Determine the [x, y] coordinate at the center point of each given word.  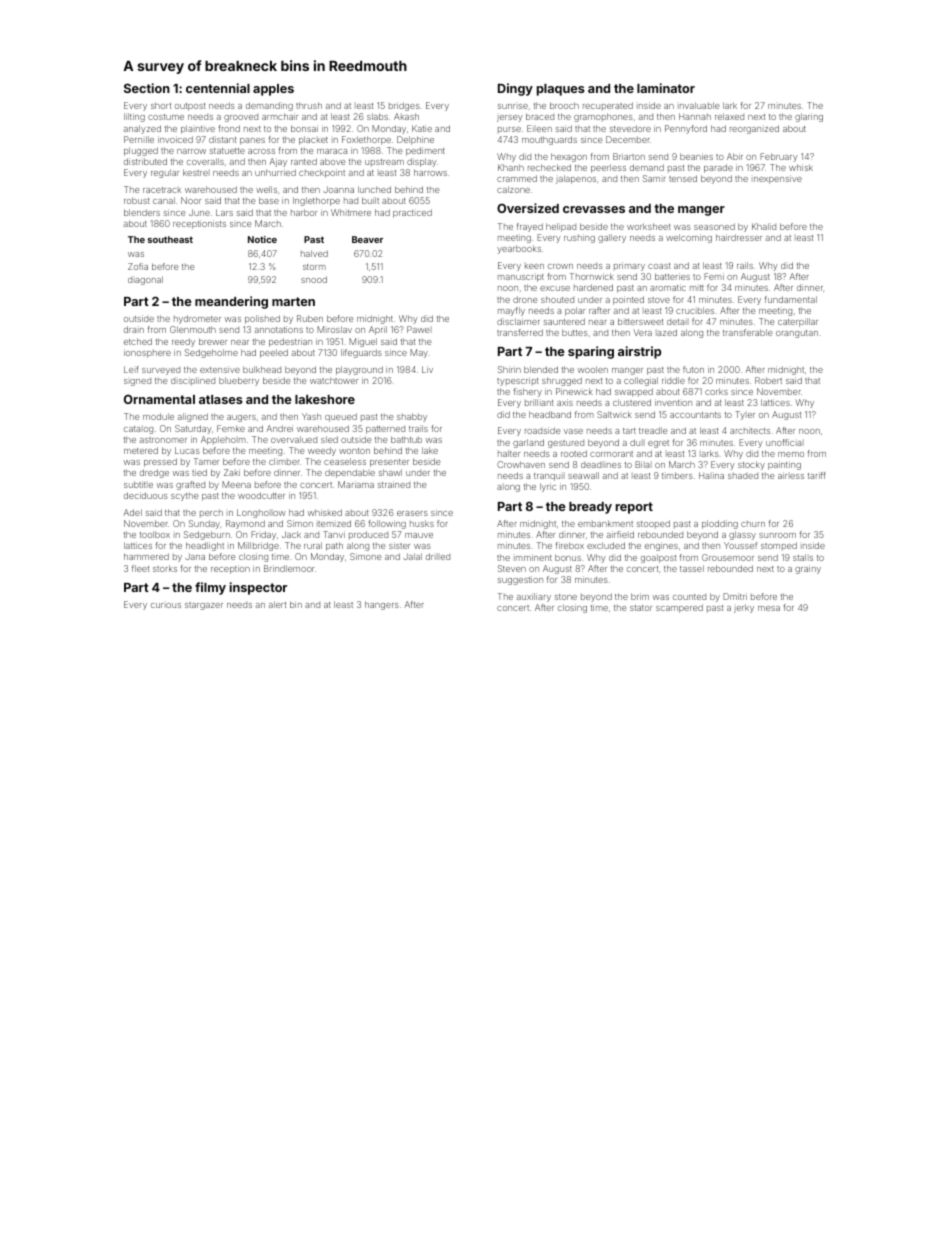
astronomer [163, 440]
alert [277, 604]
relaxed [729, 116]
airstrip [639, 352]
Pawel [419, 329]
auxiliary [534, 597]
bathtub [406, 439]
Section [147, 88]
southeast [170, 239]
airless [791, 475]
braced [540, 116]
